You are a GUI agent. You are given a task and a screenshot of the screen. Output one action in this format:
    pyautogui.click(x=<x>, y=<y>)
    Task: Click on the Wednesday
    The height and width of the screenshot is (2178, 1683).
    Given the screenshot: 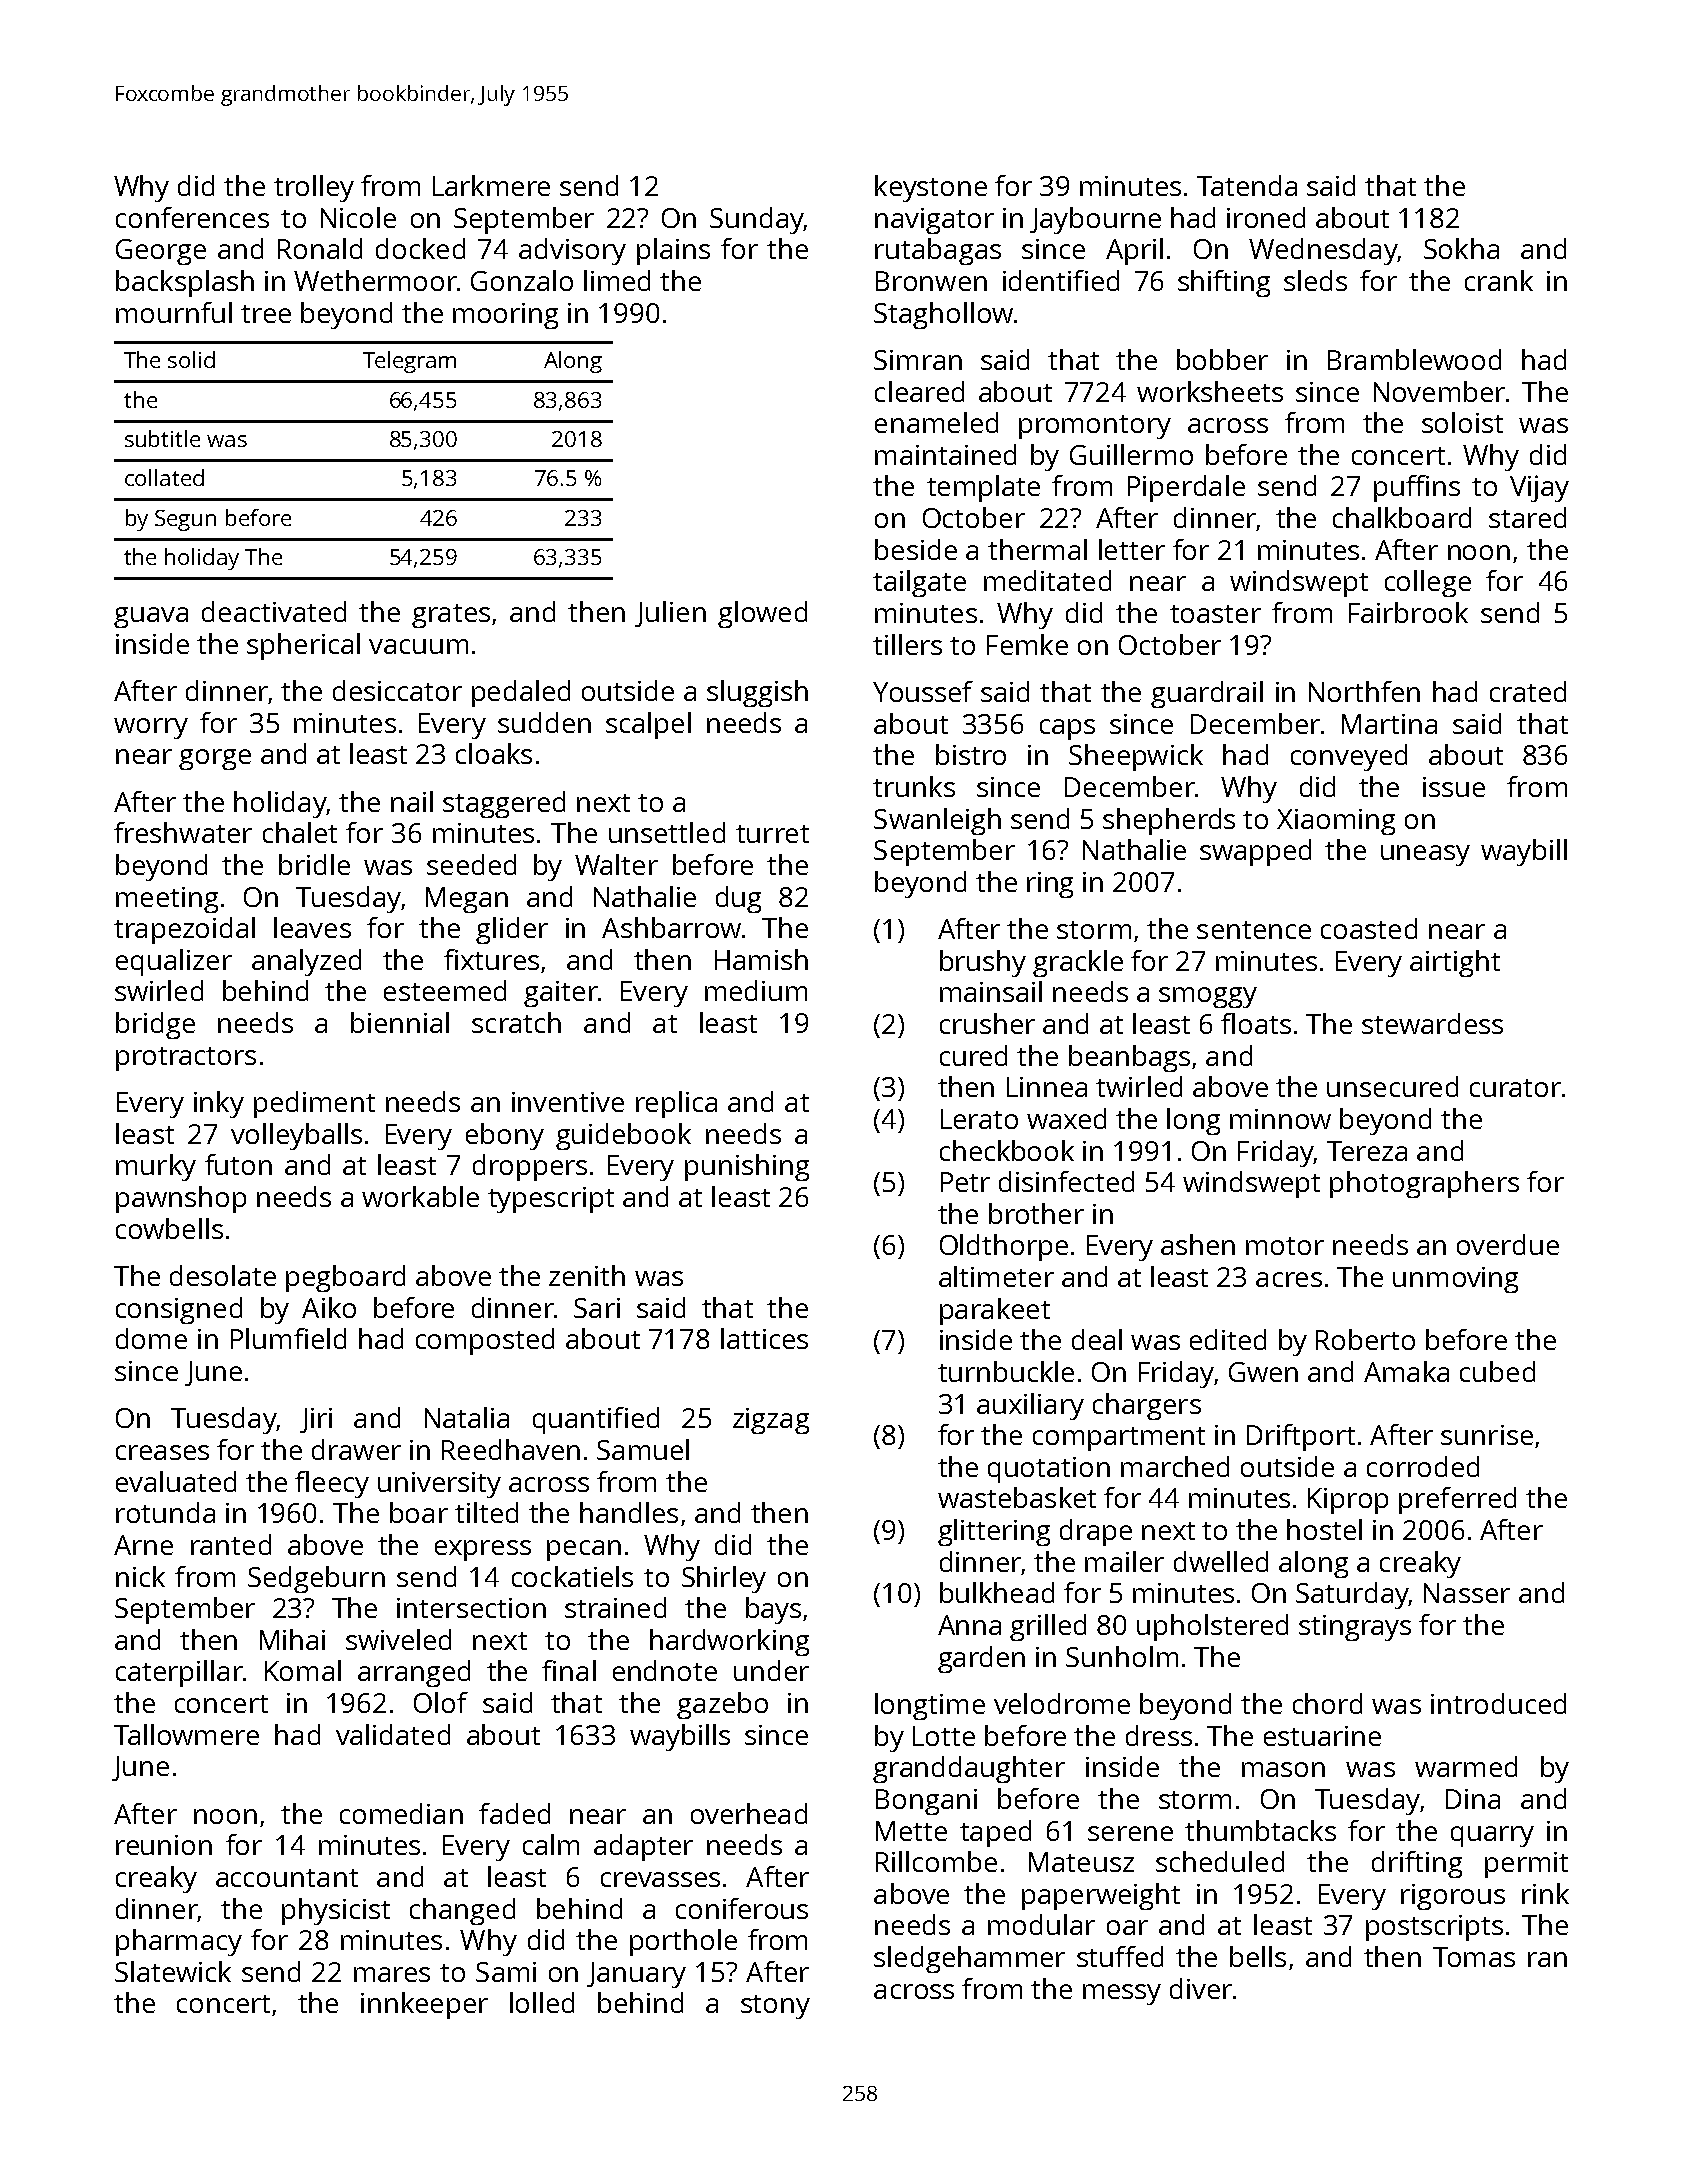 What is the action you would take?
    pyautogui.click(x=1323, y=251)
